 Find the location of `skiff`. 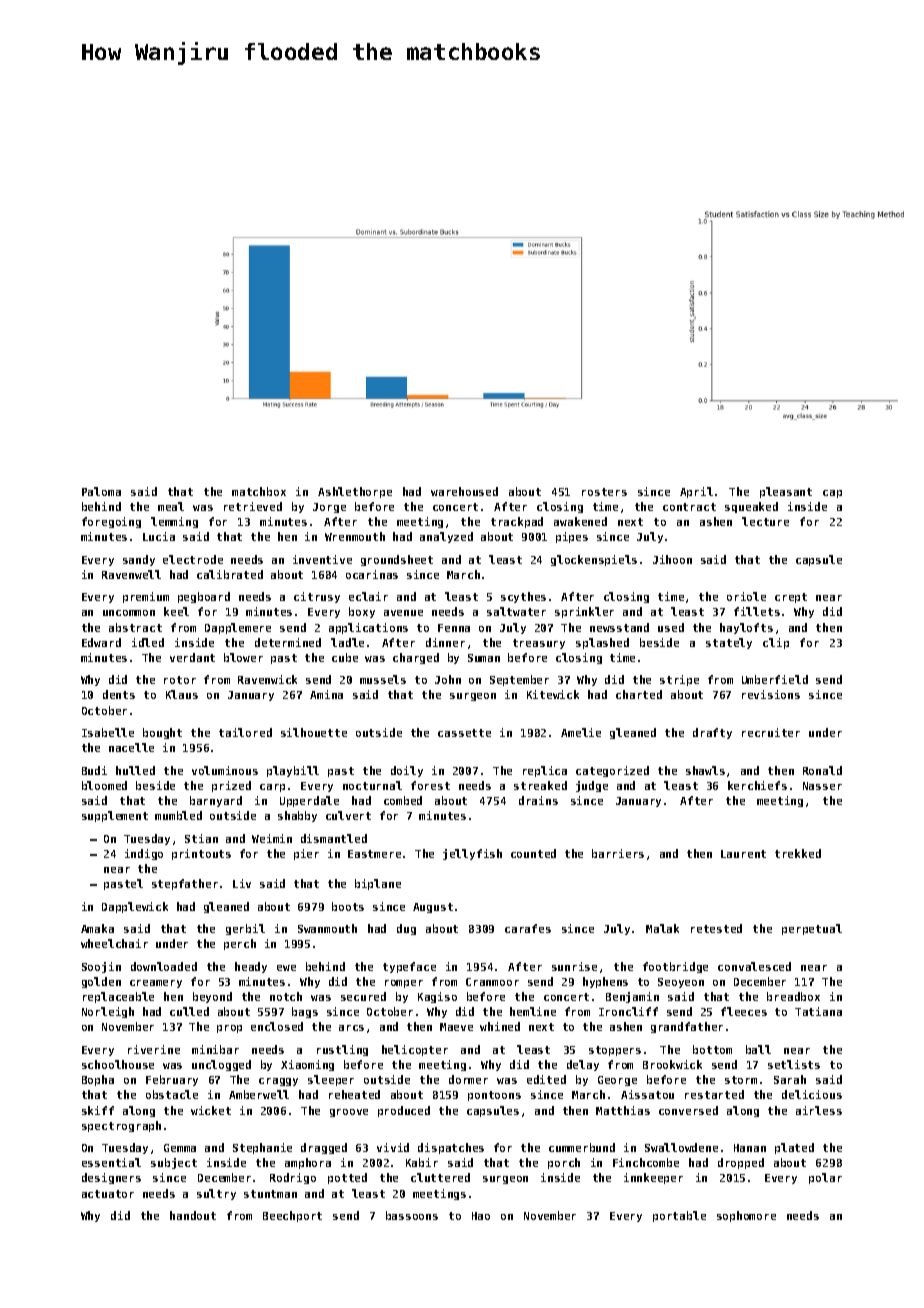

skiff is located at coordinates (98, 1110).
